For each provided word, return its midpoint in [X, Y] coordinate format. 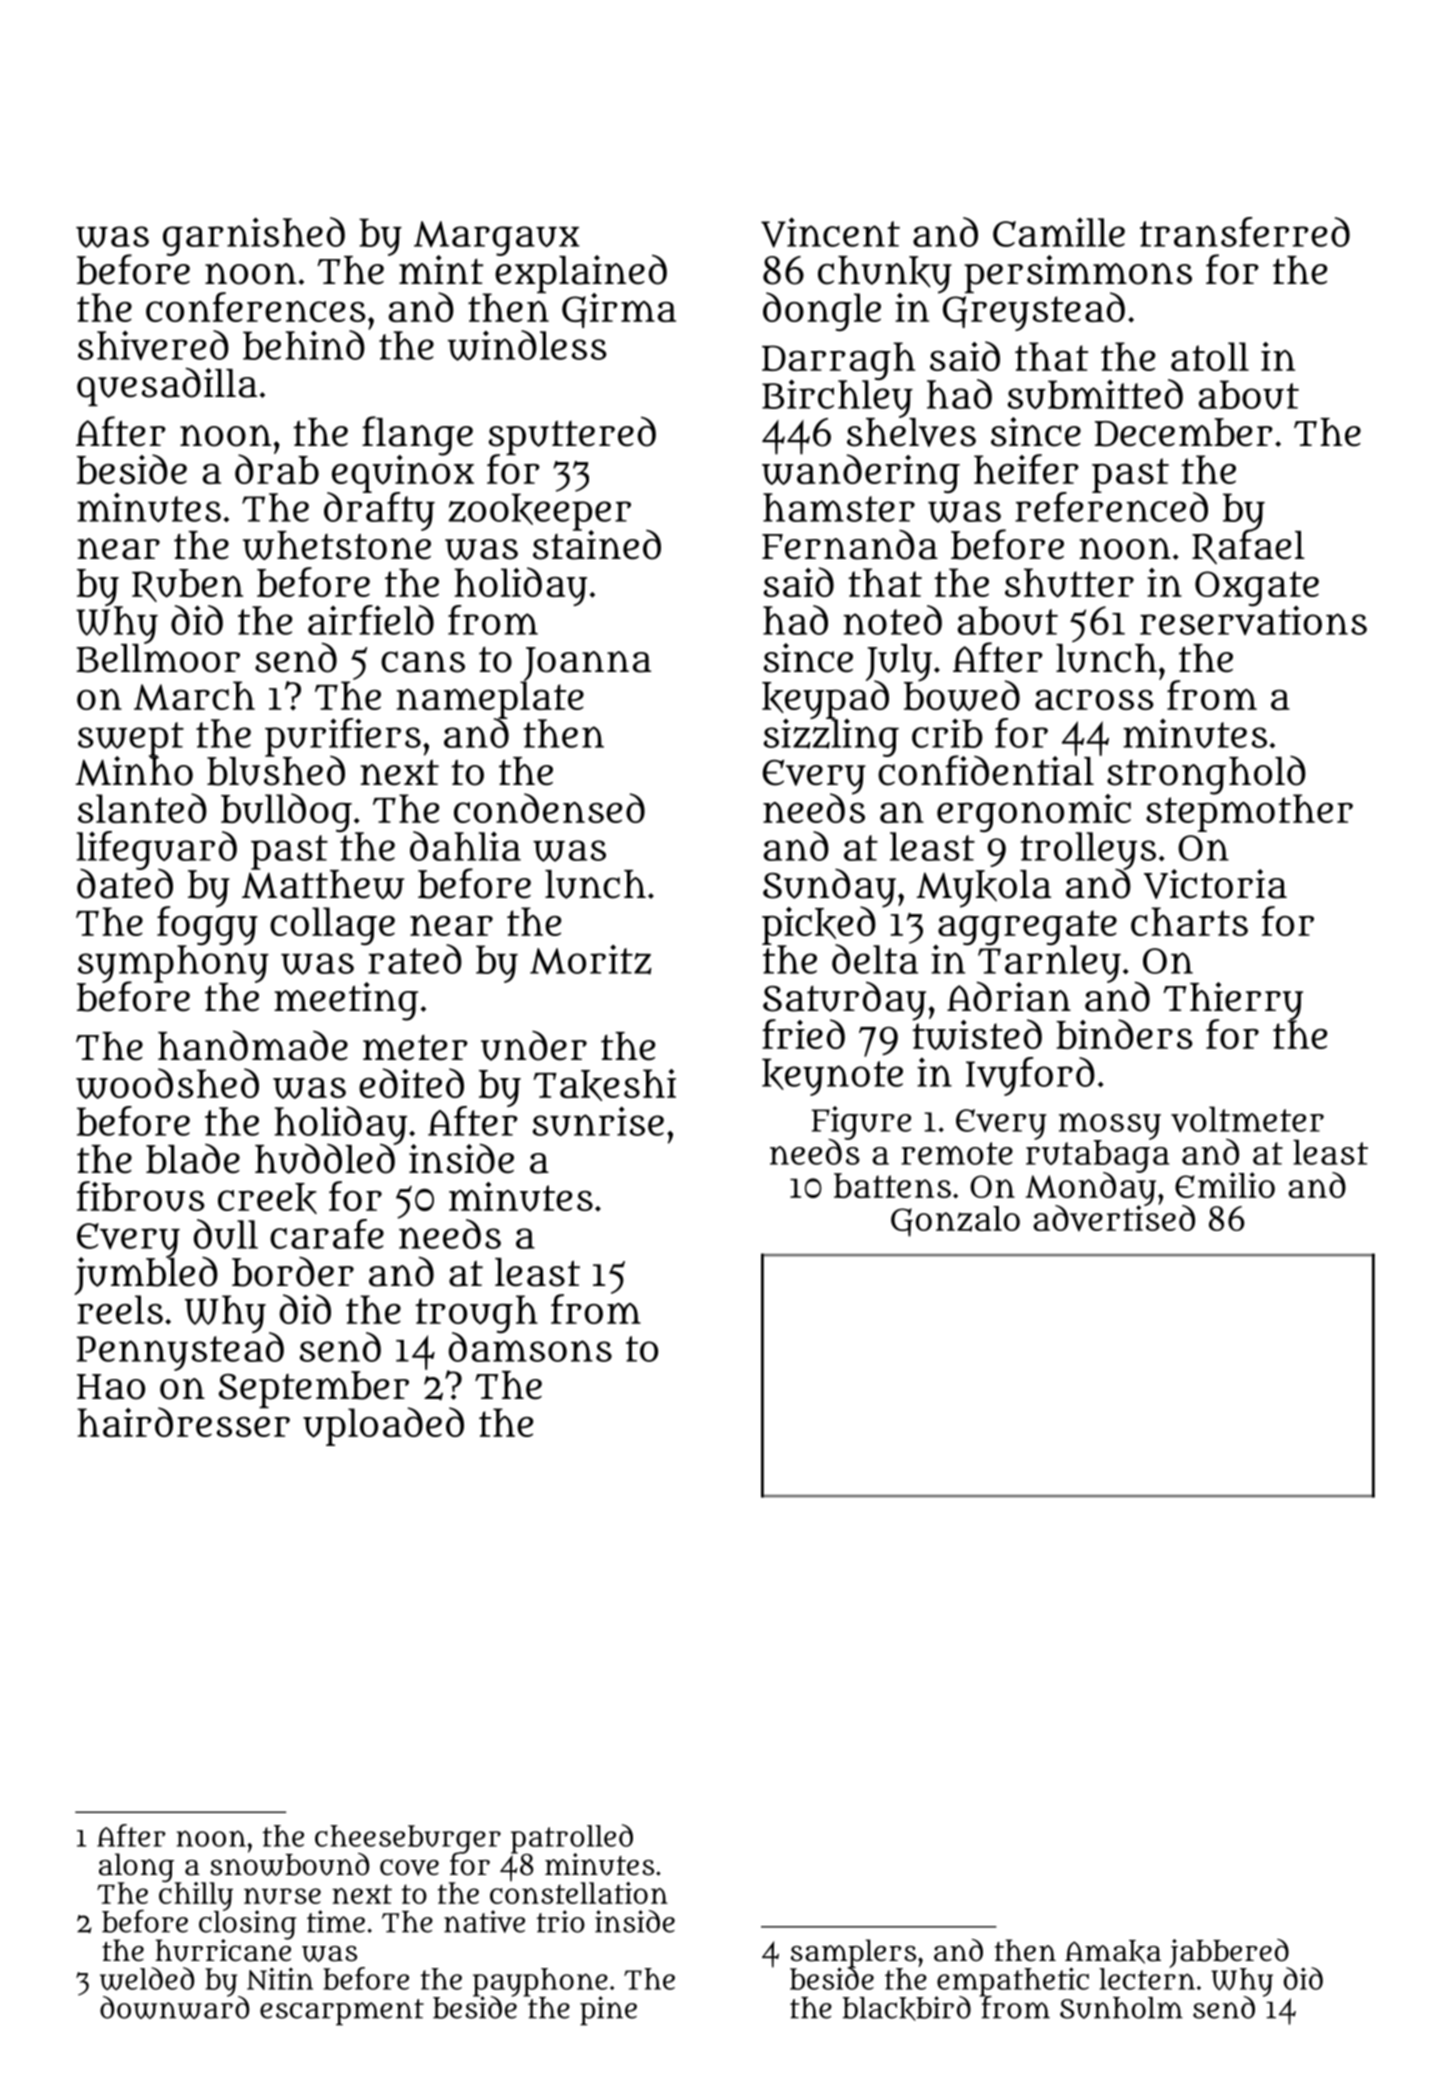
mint [441, 270]
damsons [530, 1347]
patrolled [572, 1838]
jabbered [1229, 1953]
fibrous [141, 1196]
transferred [1245, 232]
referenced [1111, 507]
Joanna [587, 664]
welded [147, 1979]
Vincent [830, 232]
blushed [276, 771]
